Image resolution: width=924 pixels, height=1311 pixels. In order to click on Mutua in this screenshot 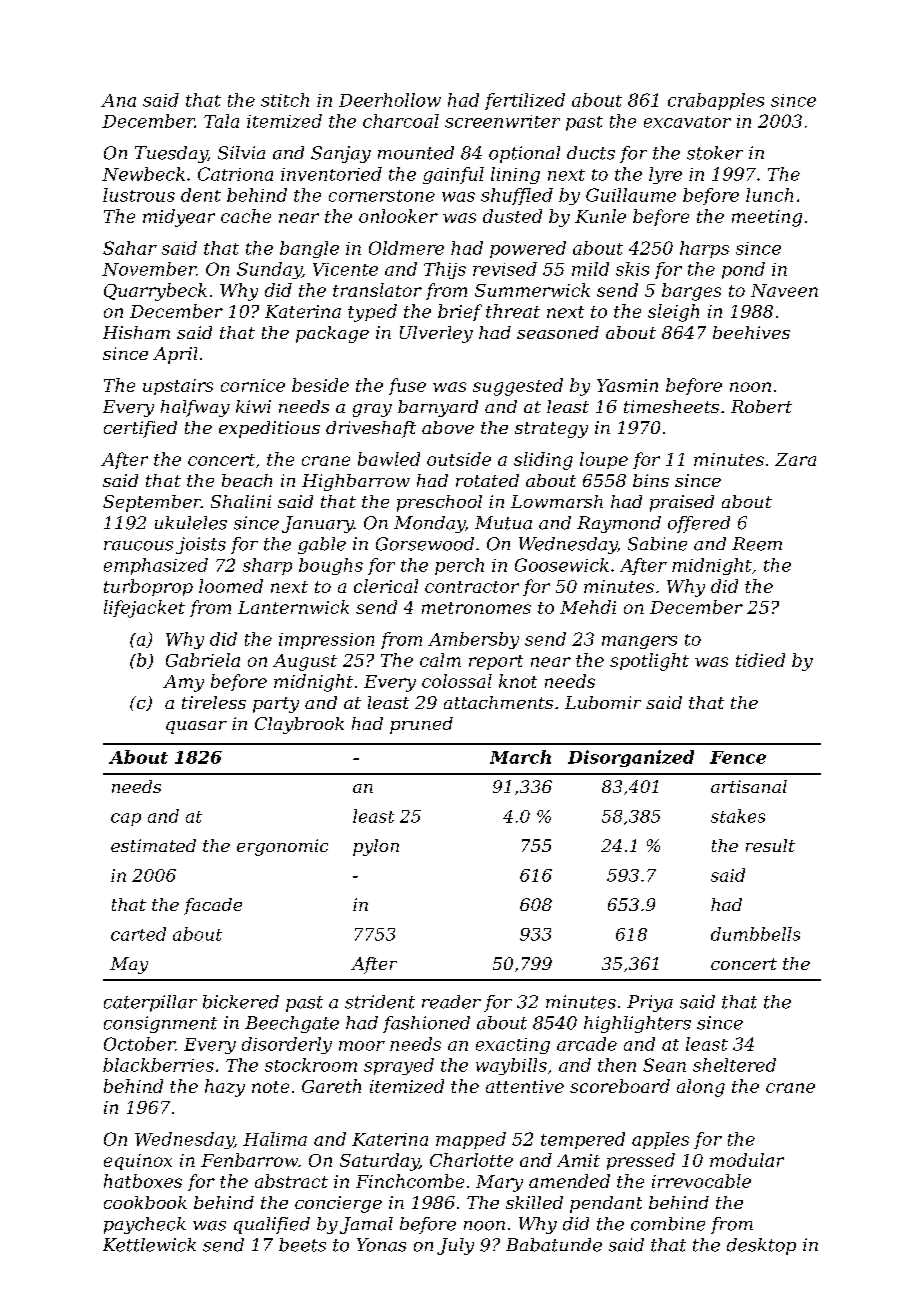, I will do `click(503, 523)`.
